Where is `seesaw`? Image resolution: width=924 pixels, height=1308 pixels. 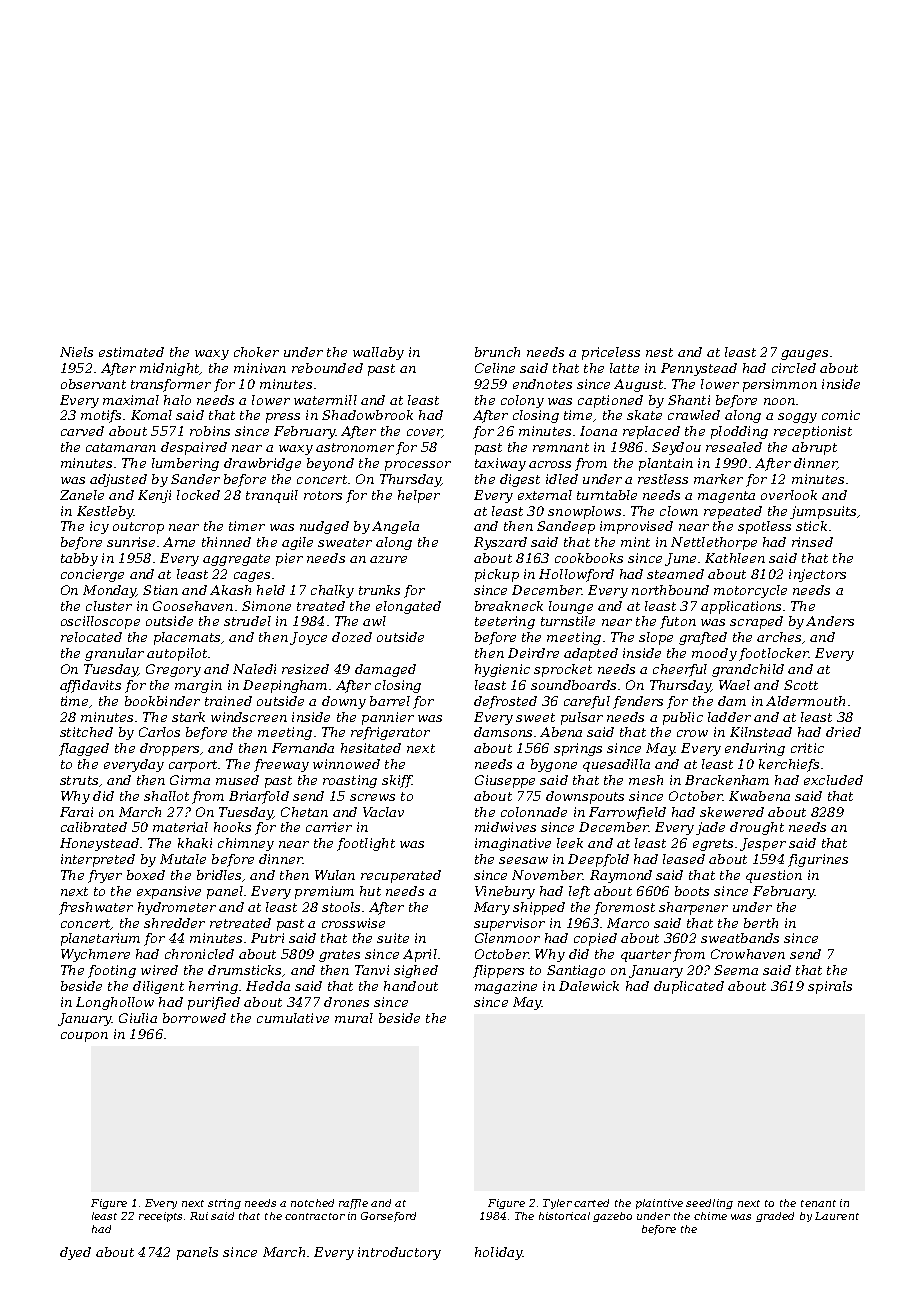
seesaw is located at coordinates (523, 860).
